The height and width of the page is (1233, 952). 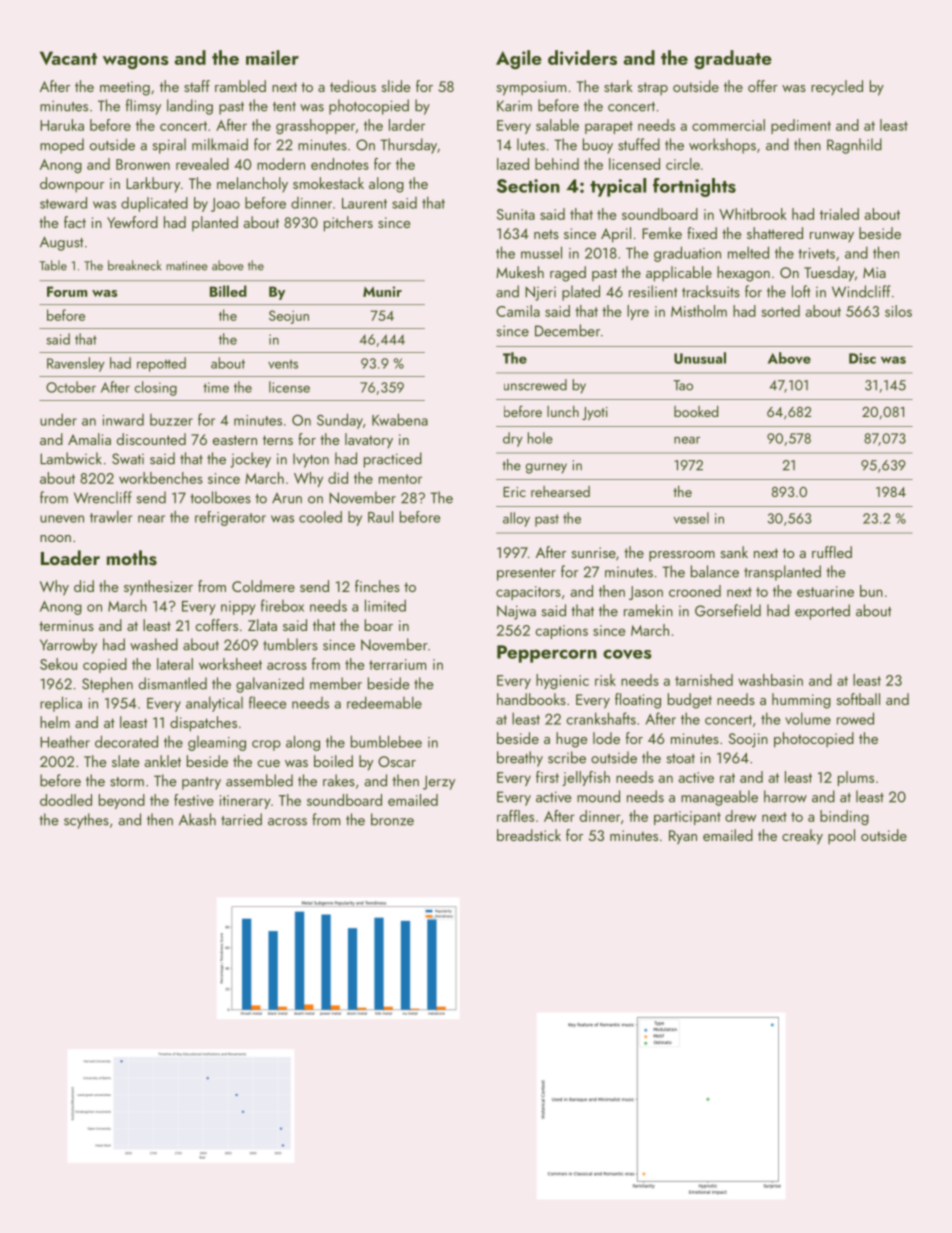 I want to click on washbasin, so click(x=770, y=680).
